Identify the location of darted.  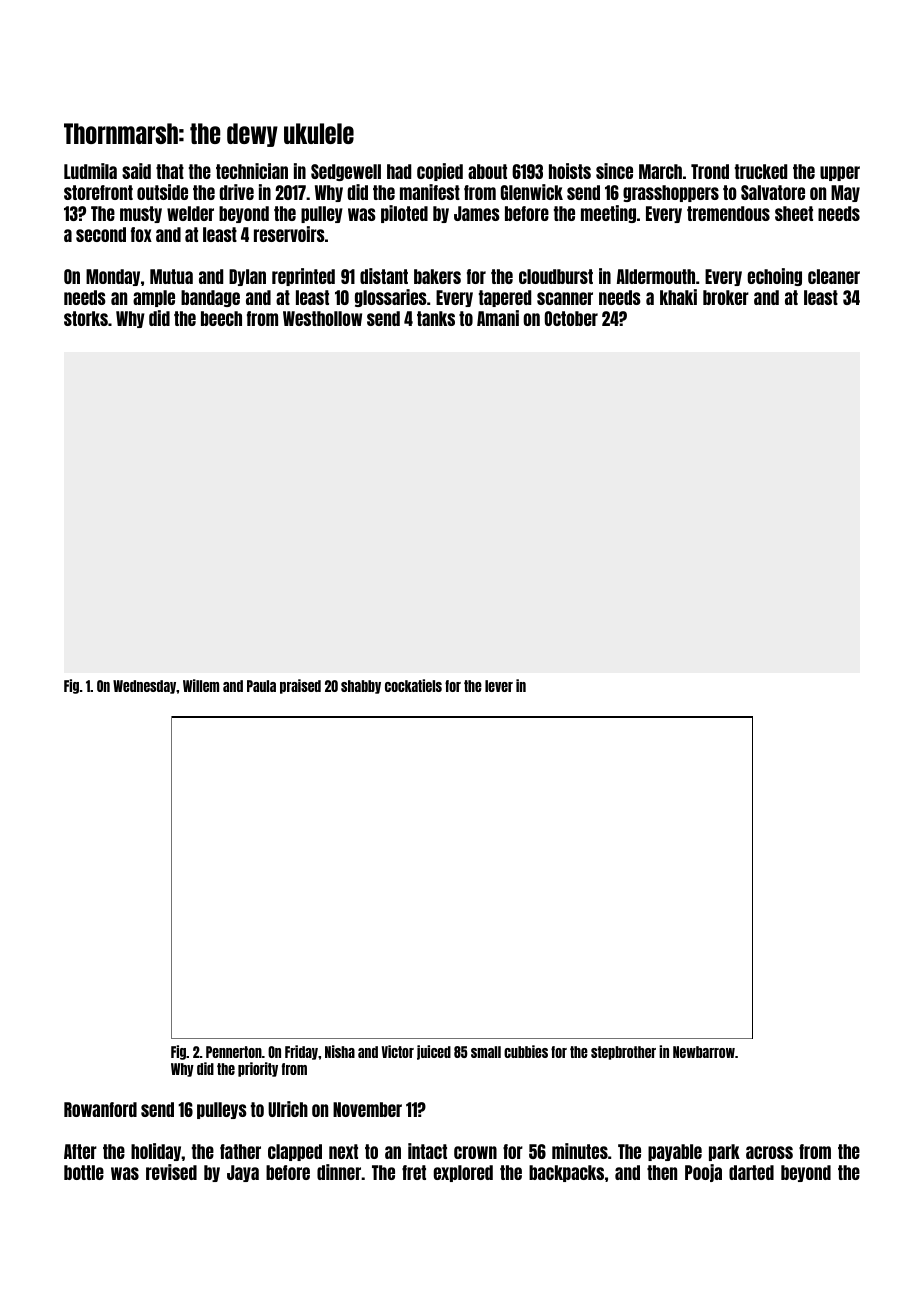
(751, 1172).
